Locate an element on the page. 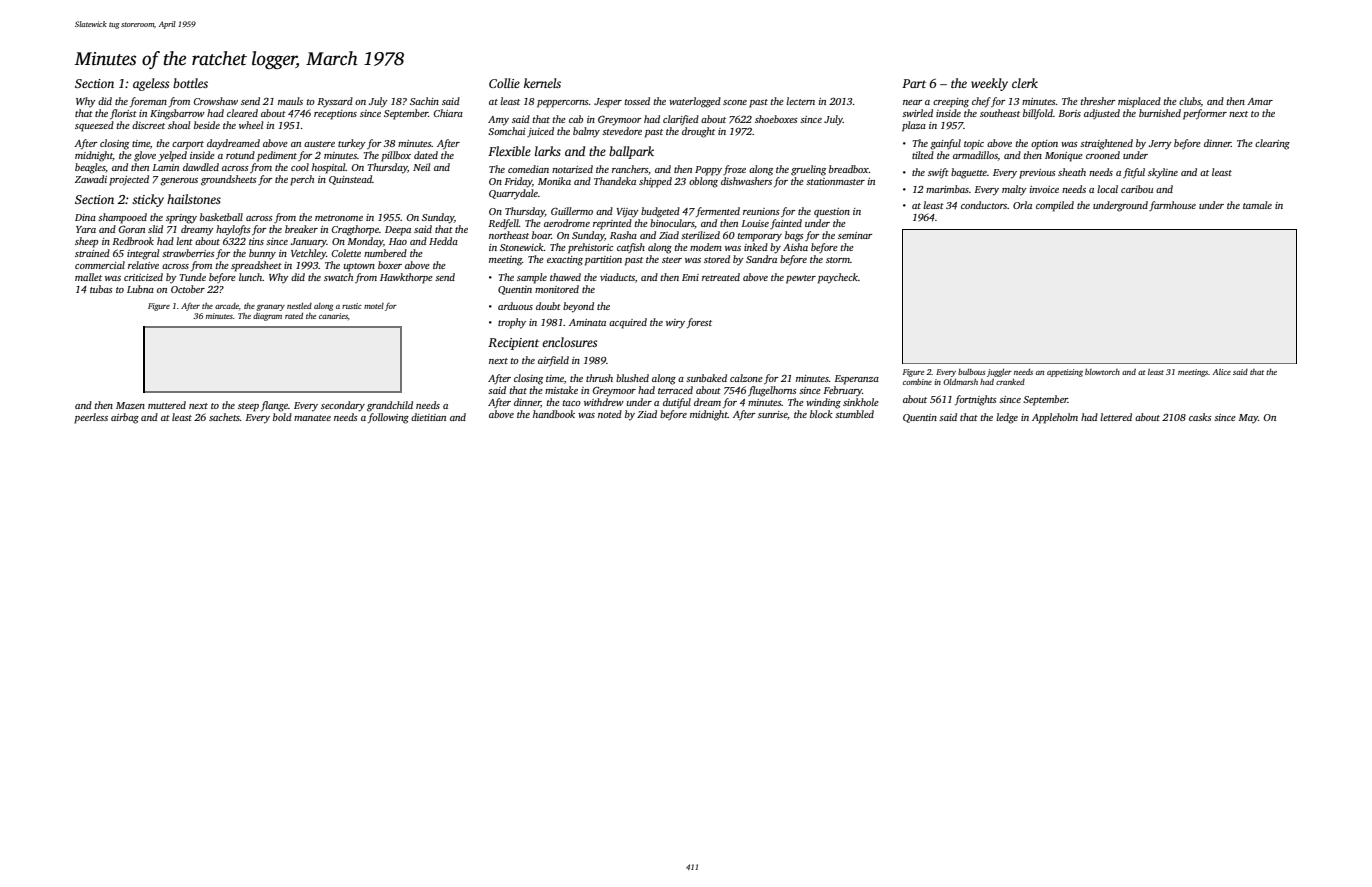  florist is located at coordinates (123, 114).
